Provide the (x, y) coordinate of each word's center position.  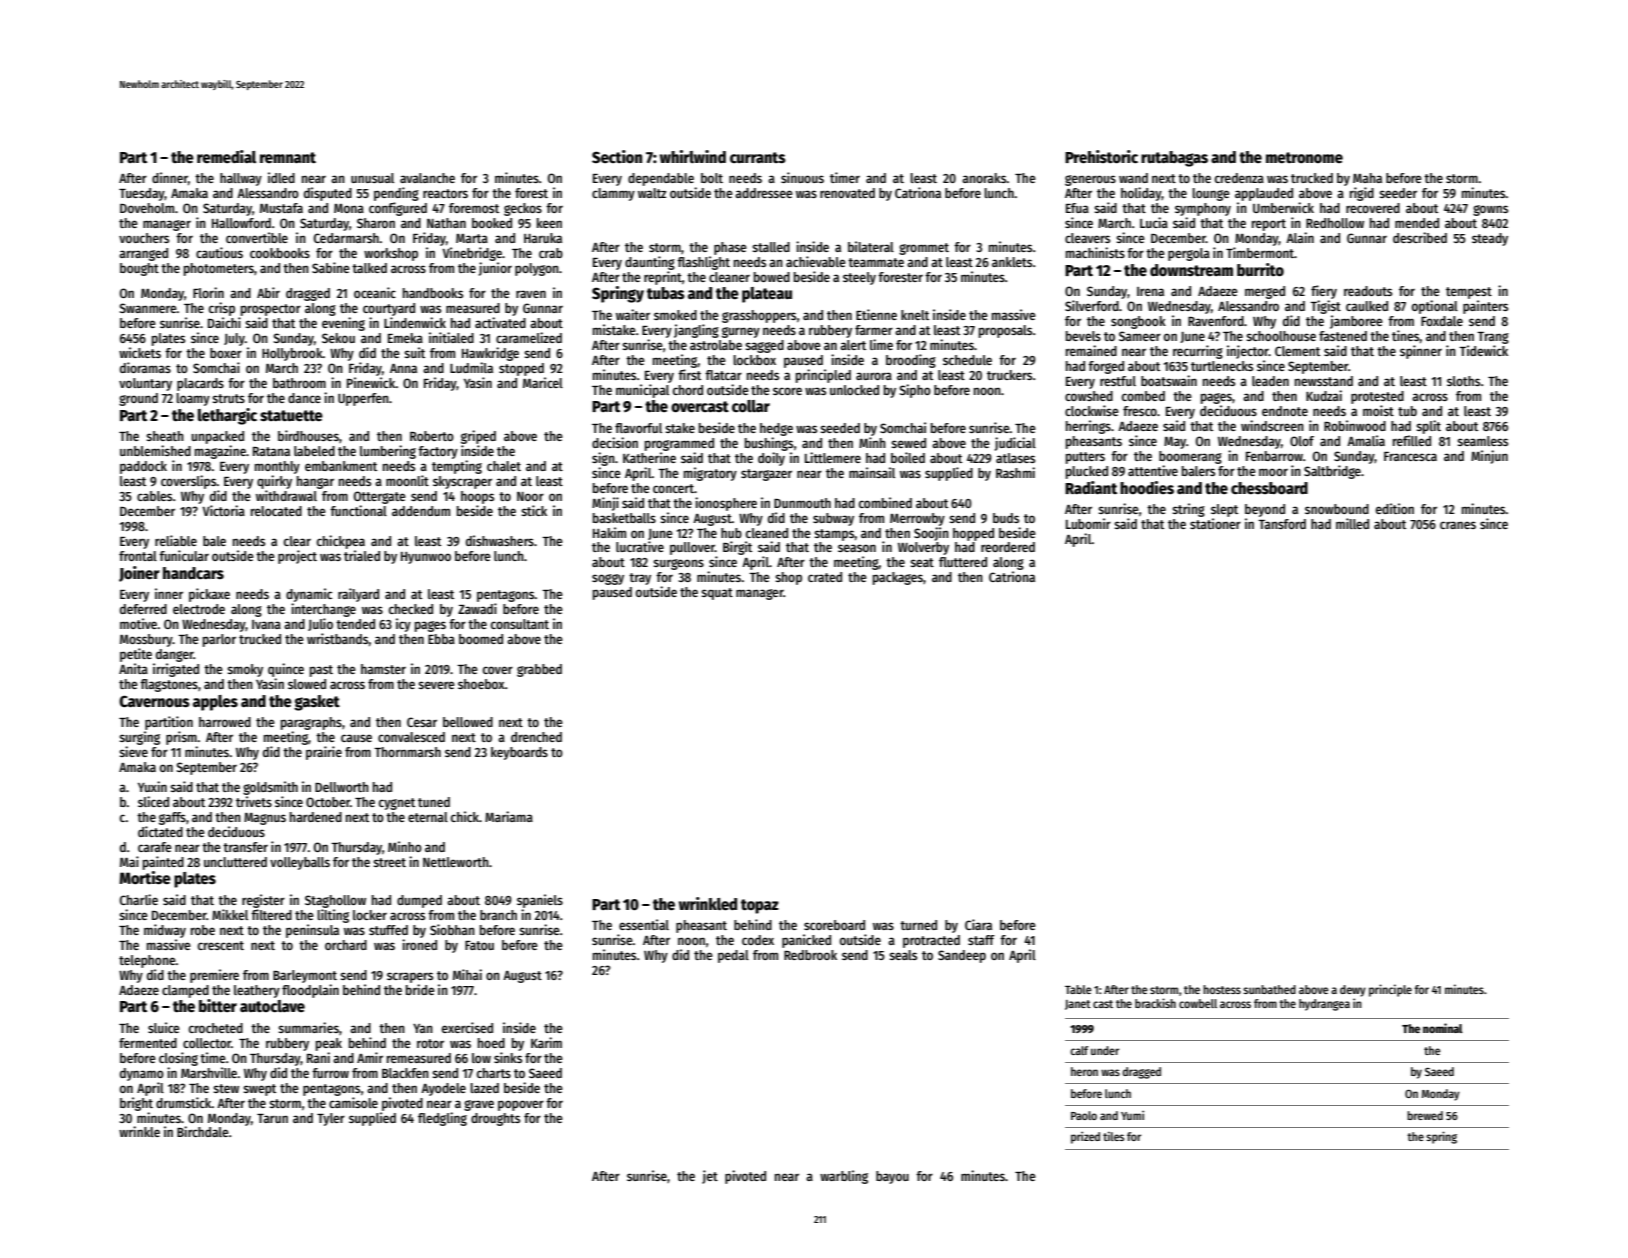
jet (710, 1177)
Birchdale (203, 1131)
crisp (222, 309)
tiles (1113, 1136)
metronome (1304, 157)
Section (617, 156)
